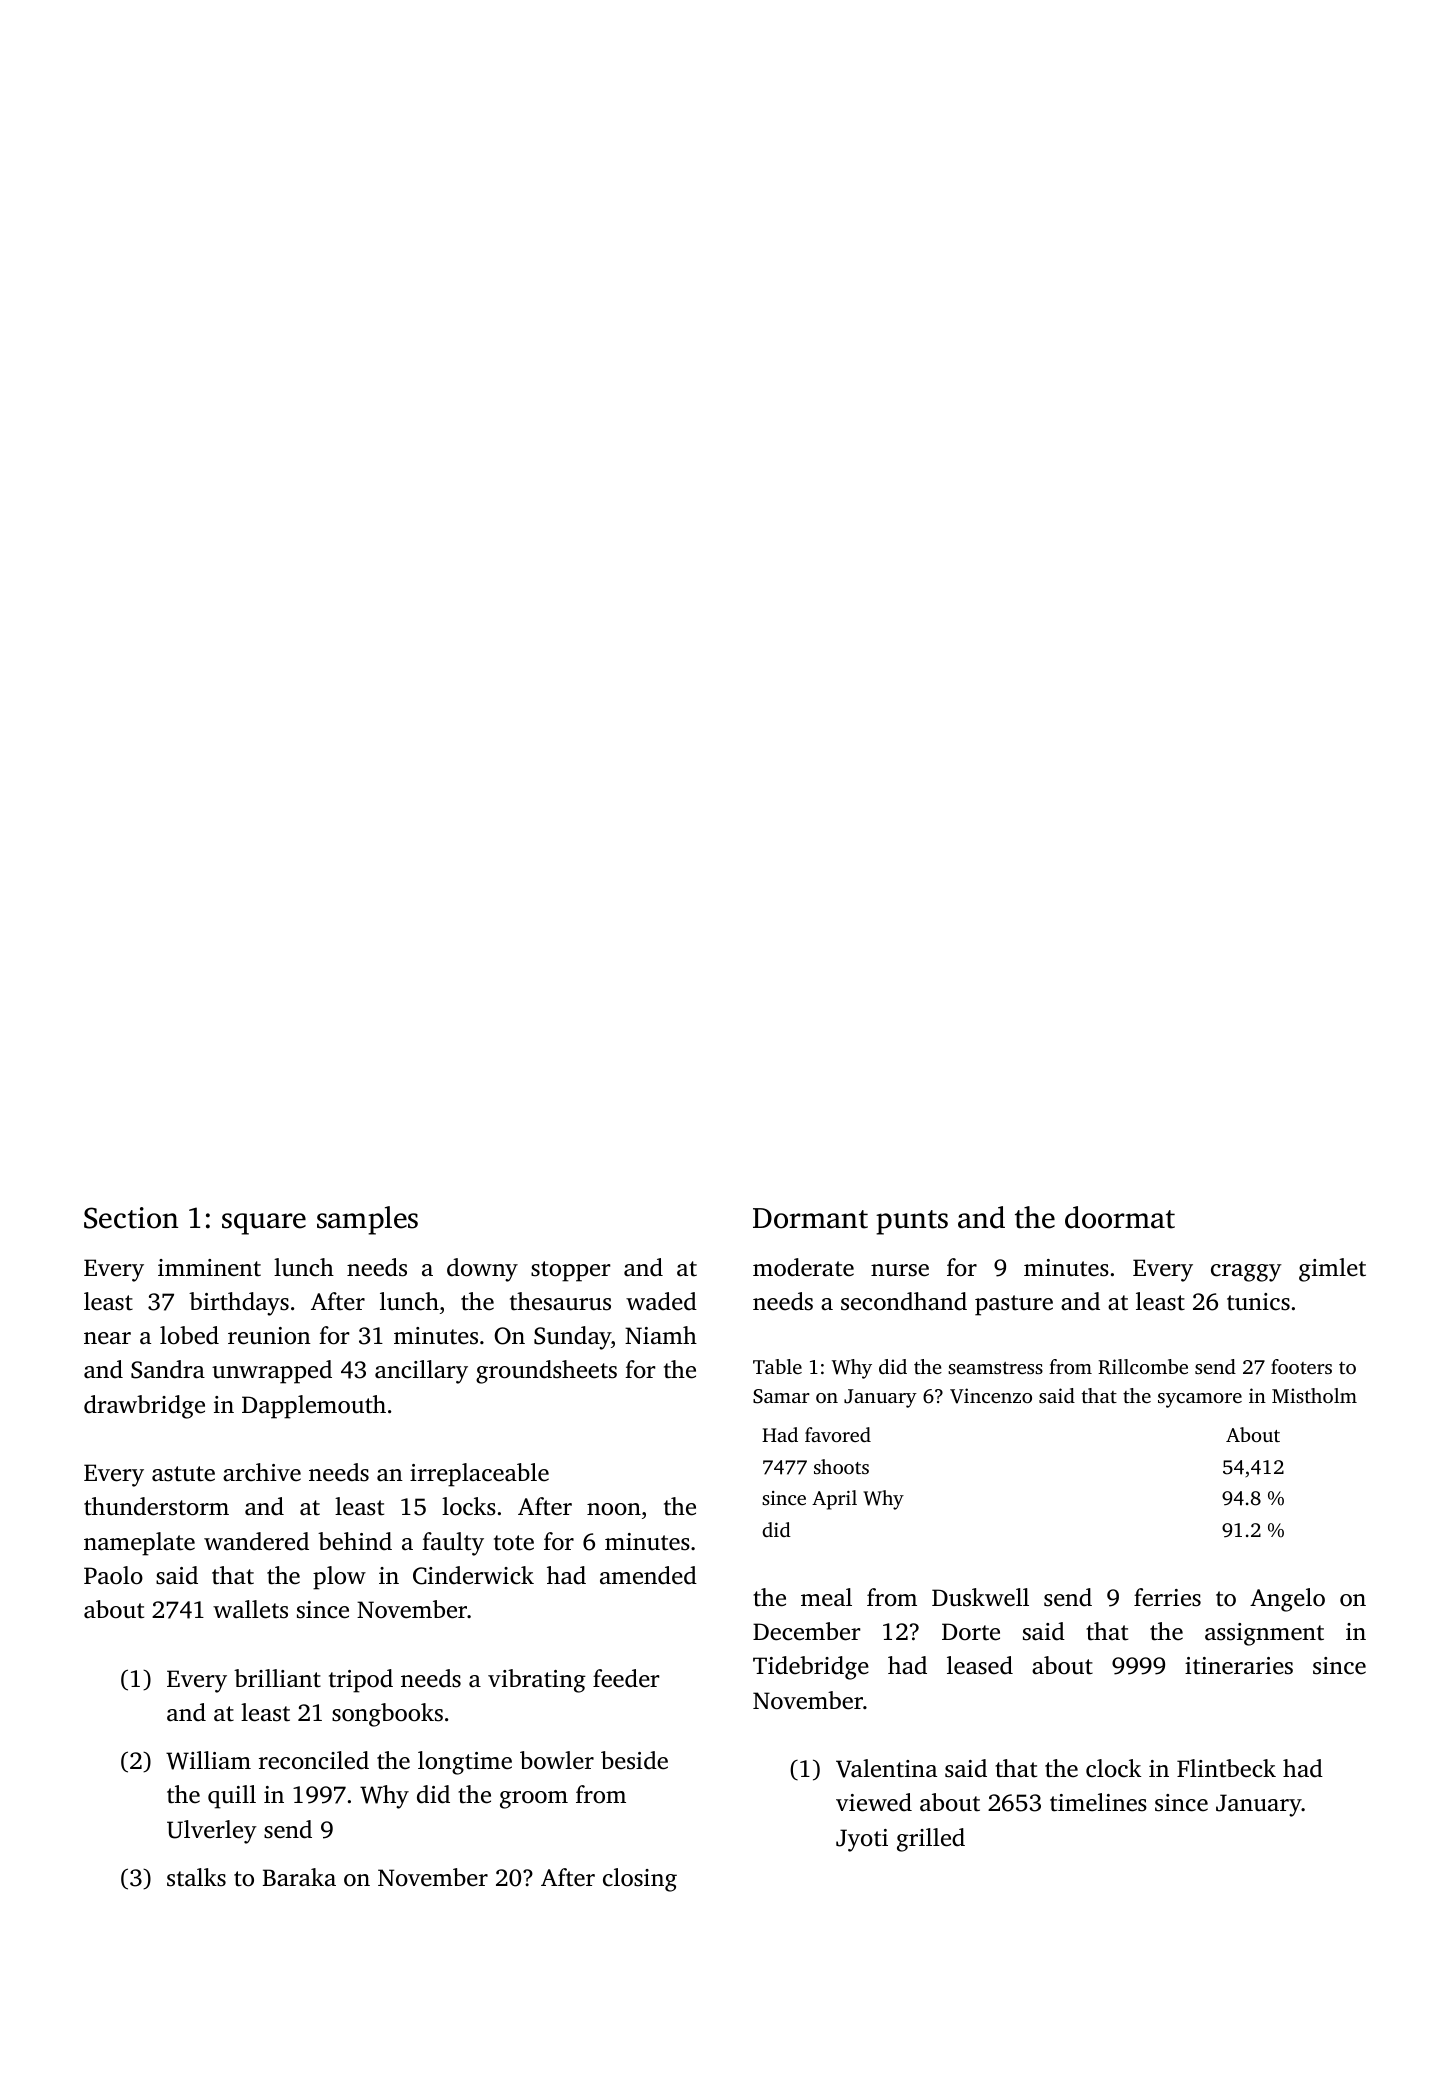 The width and height of the page is (1450, 2100). I want to click on samples, so click(367, 1220).
